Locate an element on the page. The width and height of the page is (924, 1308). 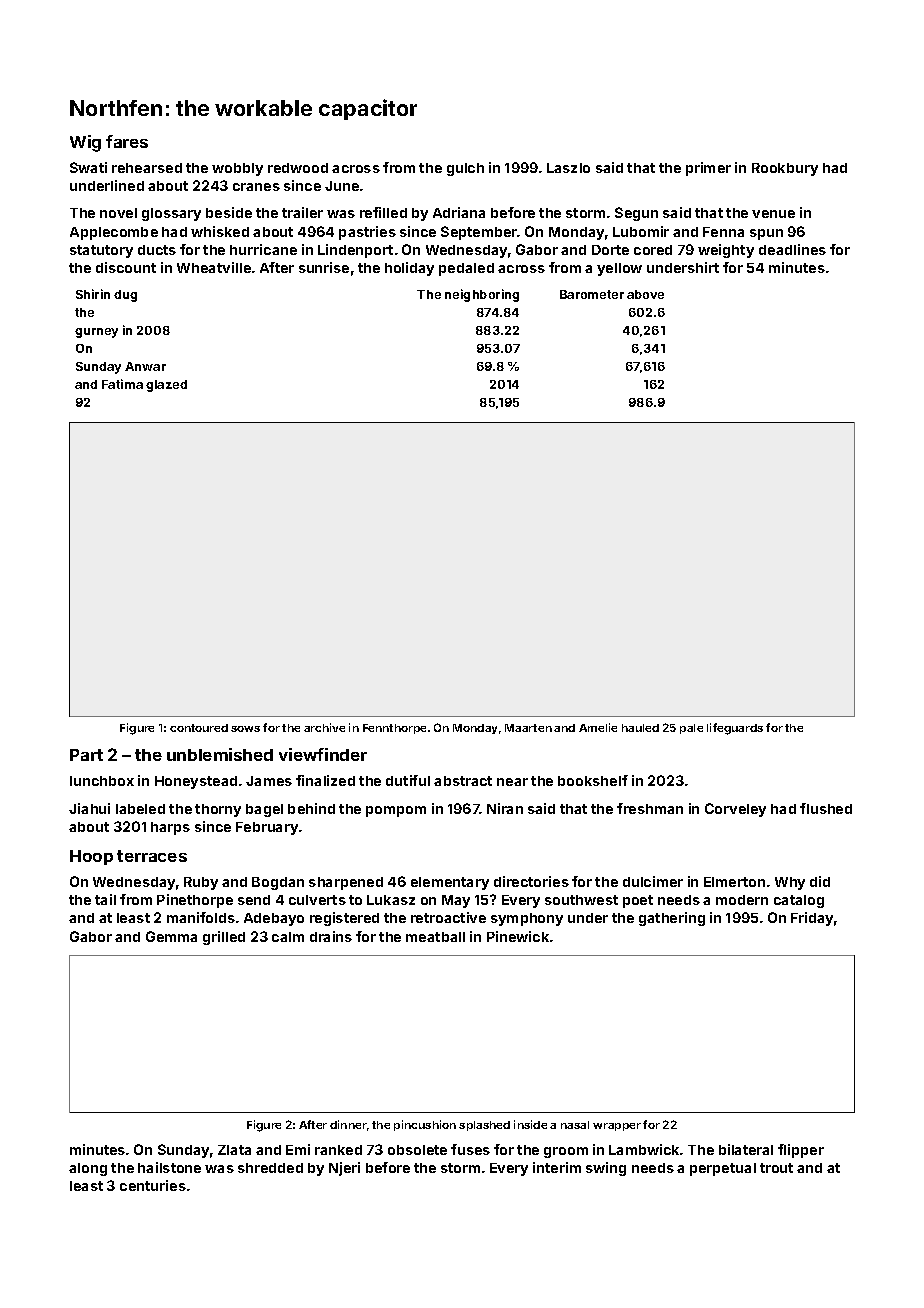
Fennthorpe is located at coordinates (394, 729).
